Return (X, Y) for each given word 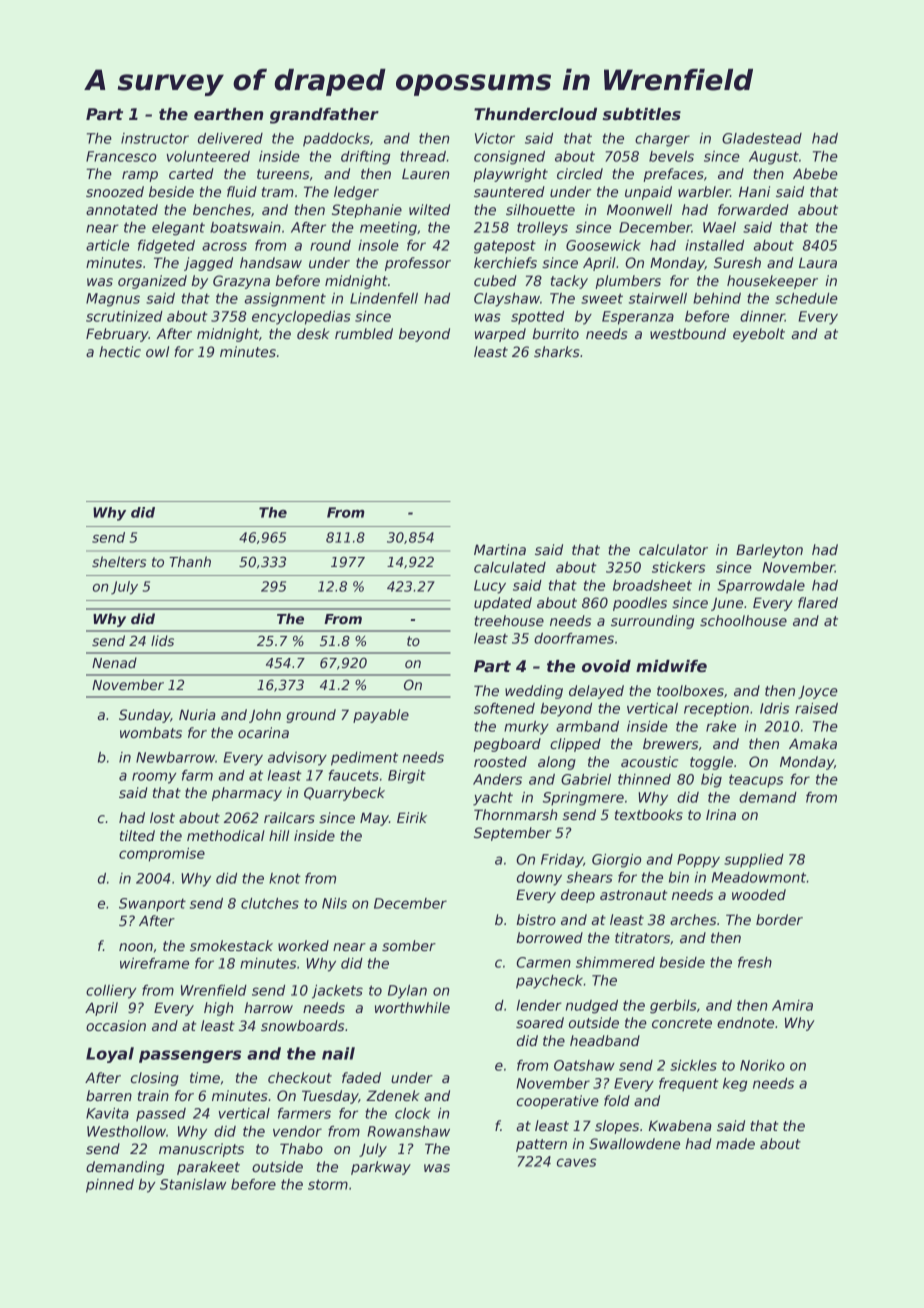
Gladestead (762, 138)
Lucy (490, 587)
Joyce (818, 692)
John (265, 716)
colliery (111, 992)
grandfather (324, 116)
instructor (155, 138)
